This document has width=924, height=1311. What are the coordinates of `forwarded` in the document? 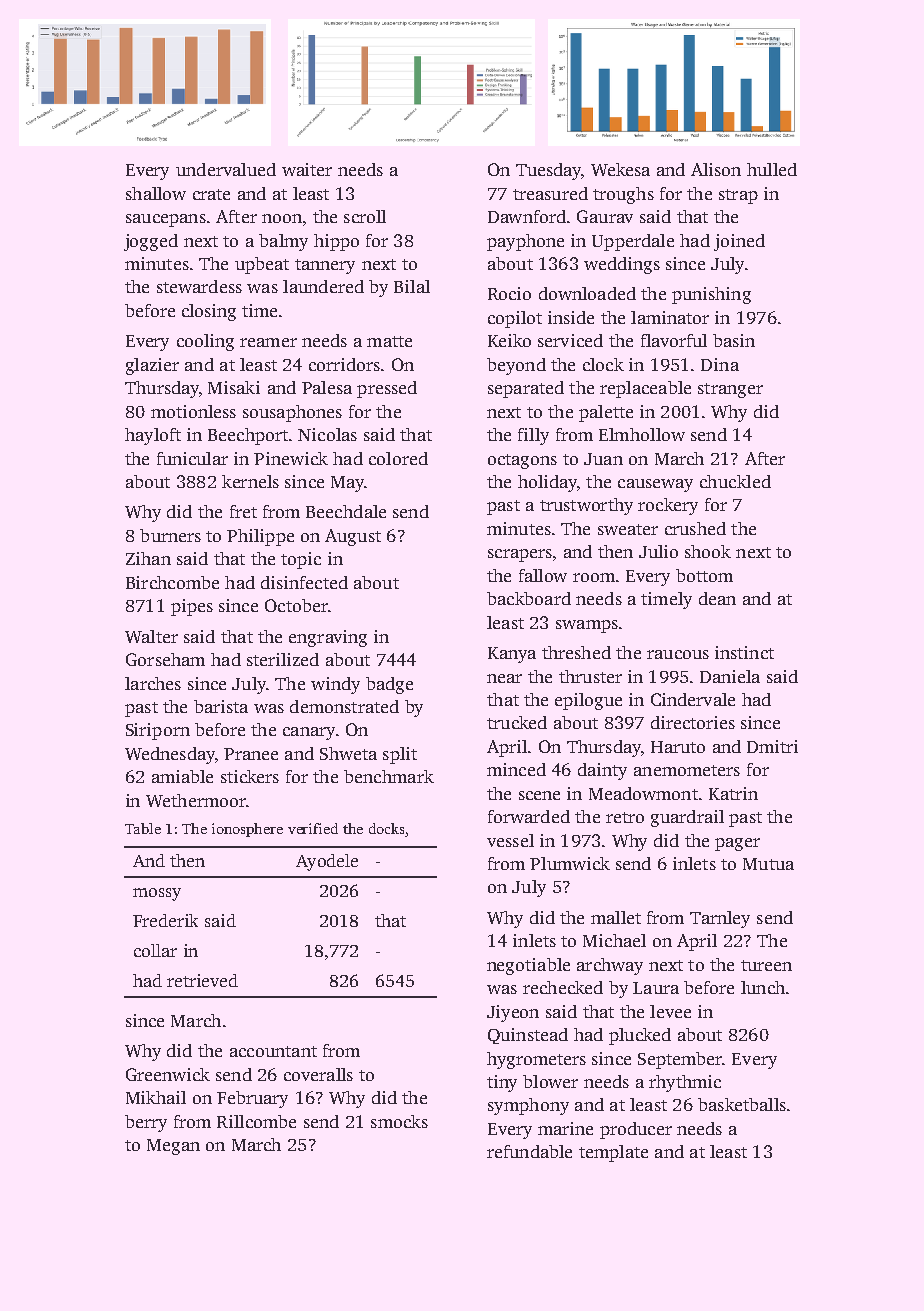 It's located at (529, 816).
